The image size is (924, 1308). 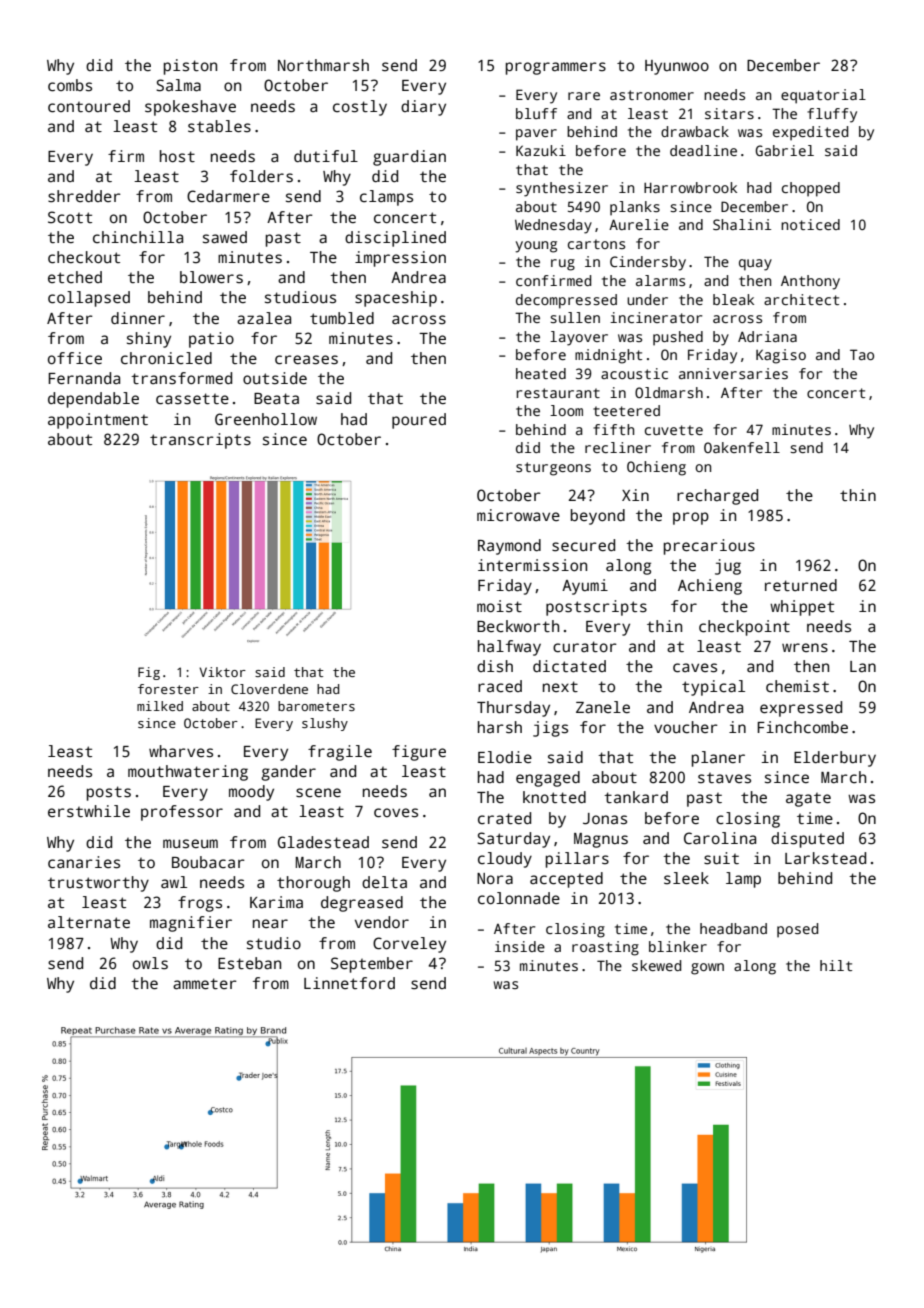 What do you see at coordinates (556, 68) in the document?
I see `programmers` at bounding box center [556, 68].
